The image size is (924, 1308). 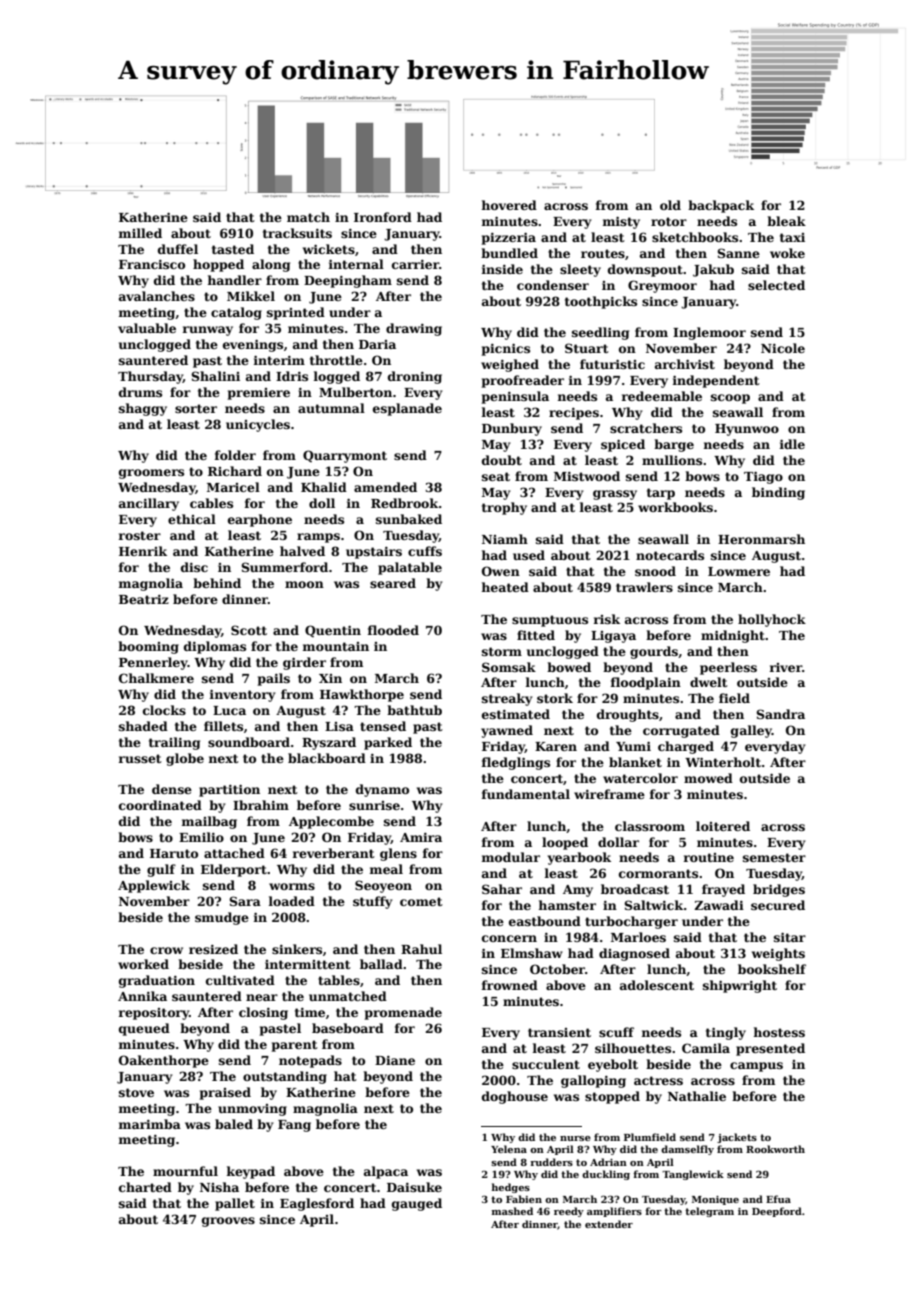 I want to click on Zawadi, so click(x=719, y=905).
